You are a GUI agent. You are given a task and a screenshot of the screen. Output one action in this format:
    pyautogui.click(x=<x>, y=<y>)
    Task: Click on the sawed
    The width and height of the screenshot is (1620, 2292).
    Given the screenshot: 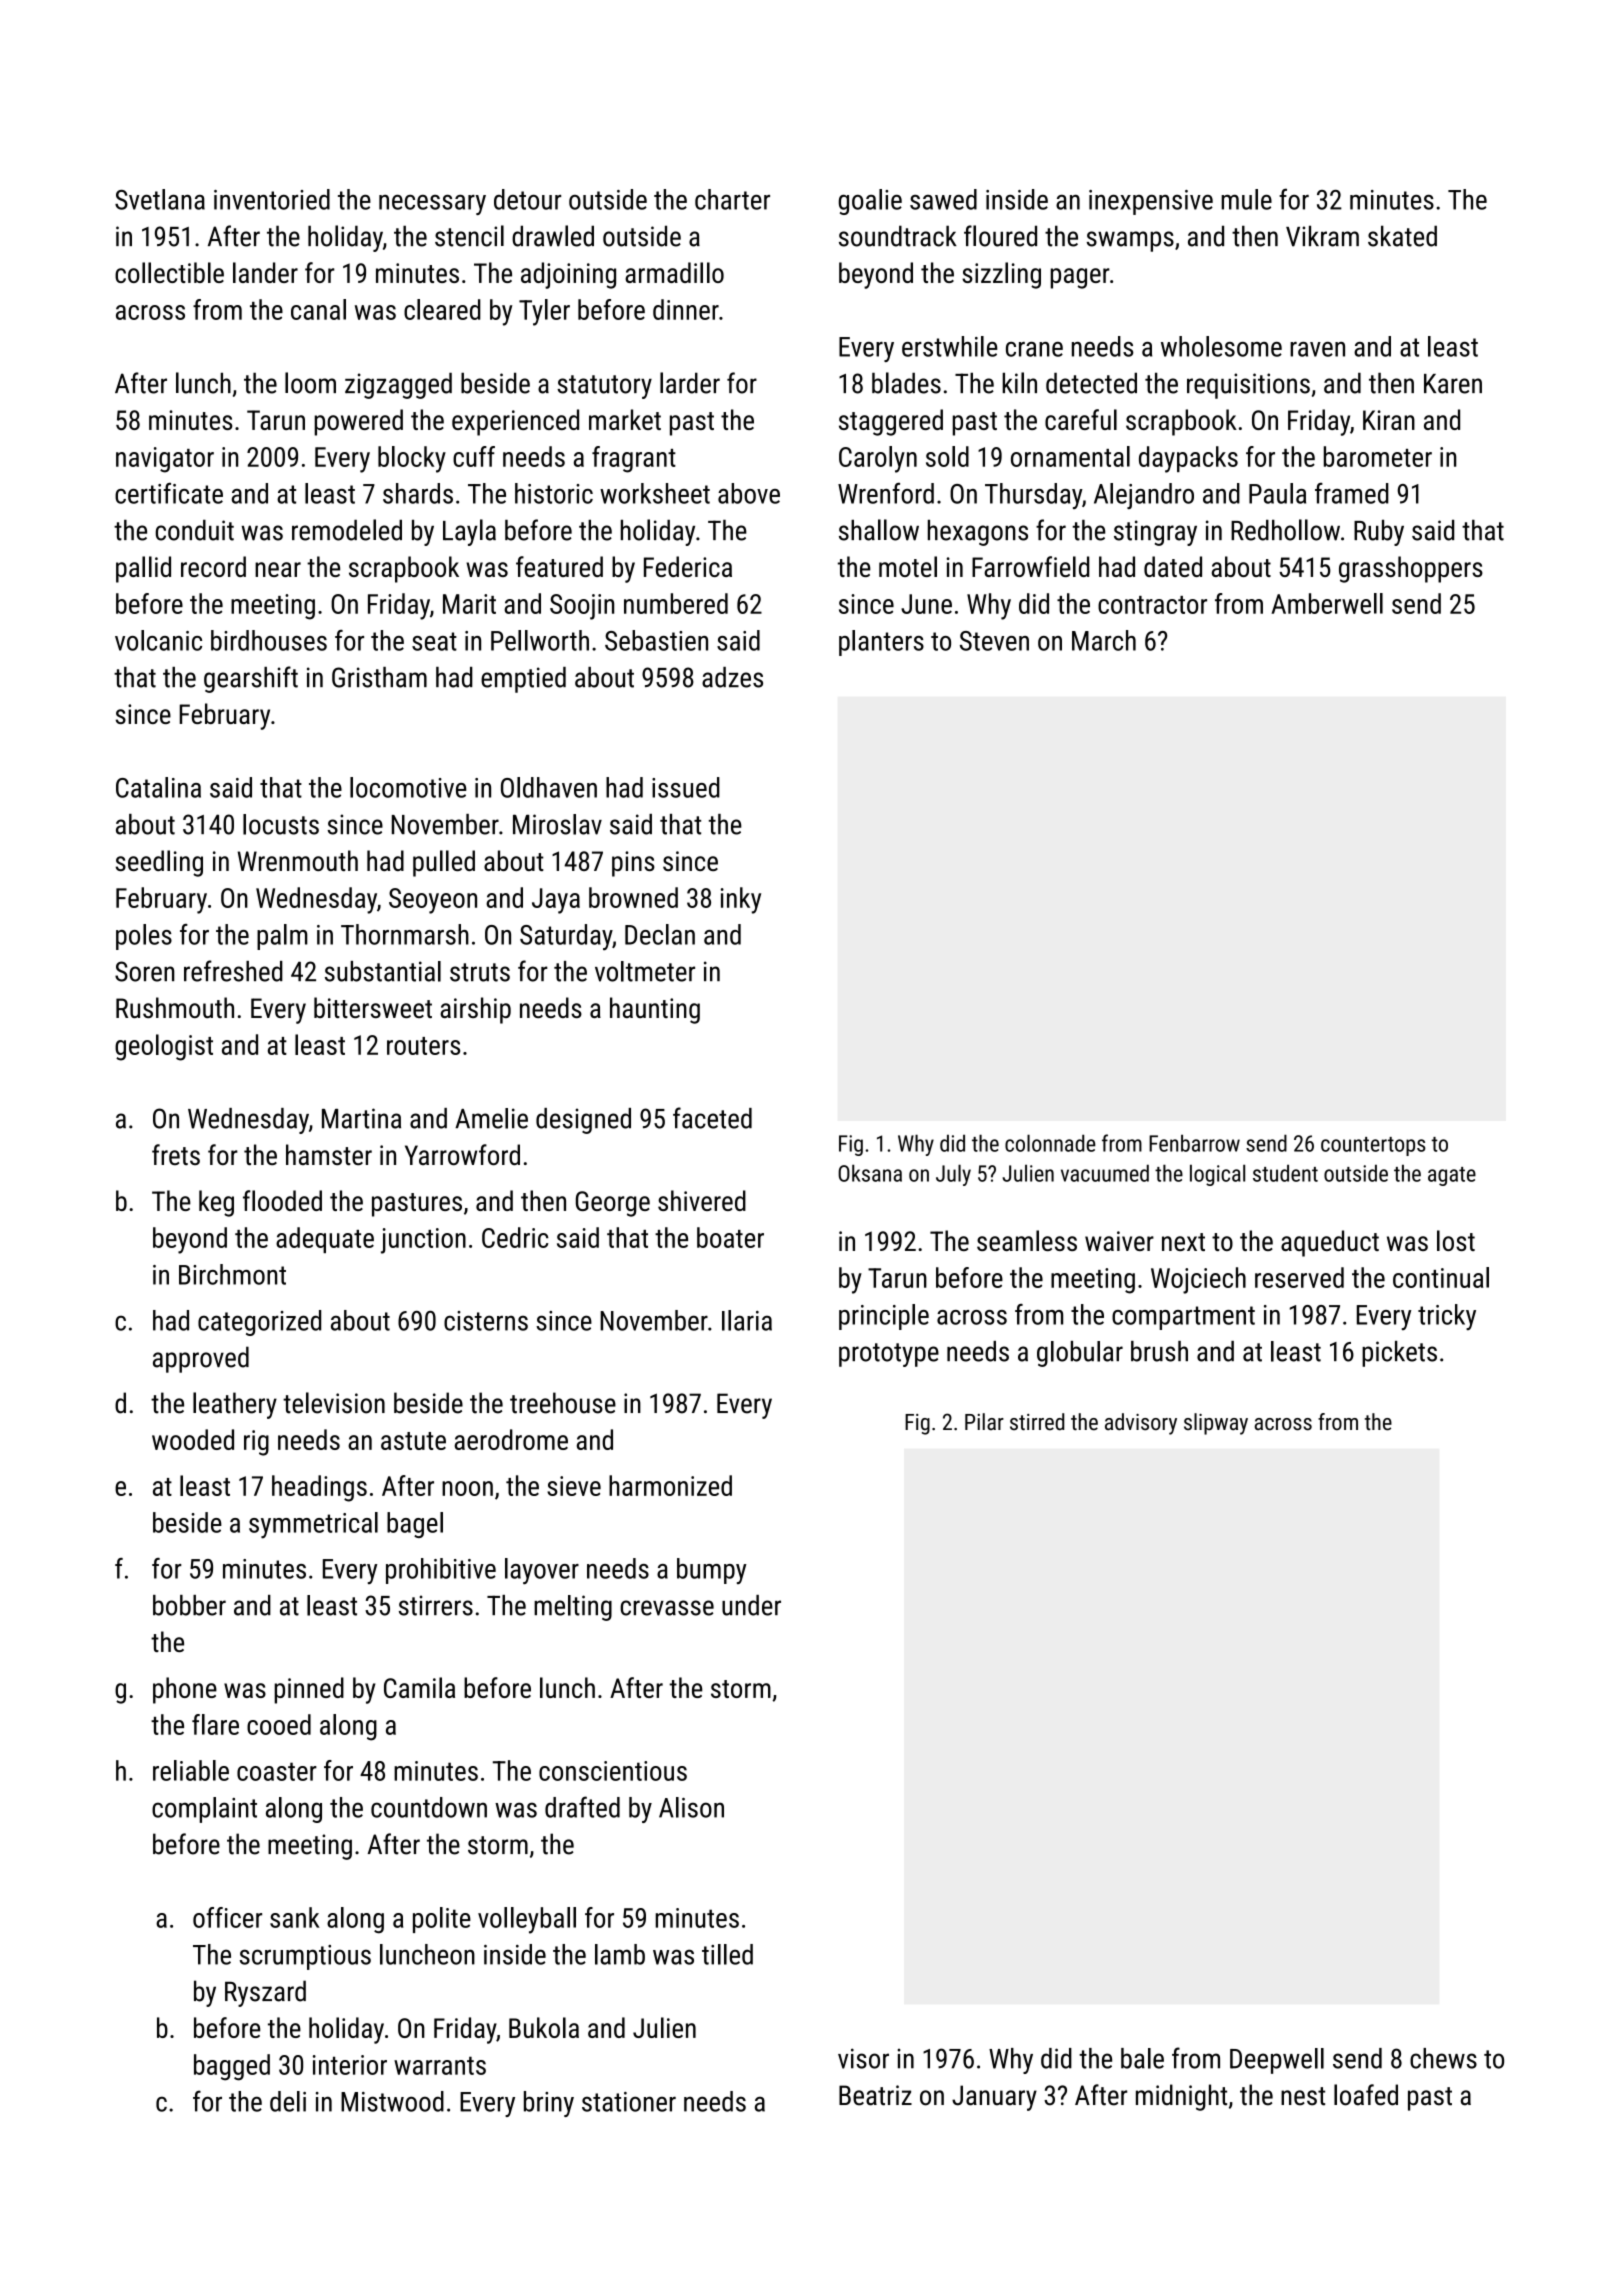 What is the action you would take?
    pyautogui.click(x=943, y=199)
